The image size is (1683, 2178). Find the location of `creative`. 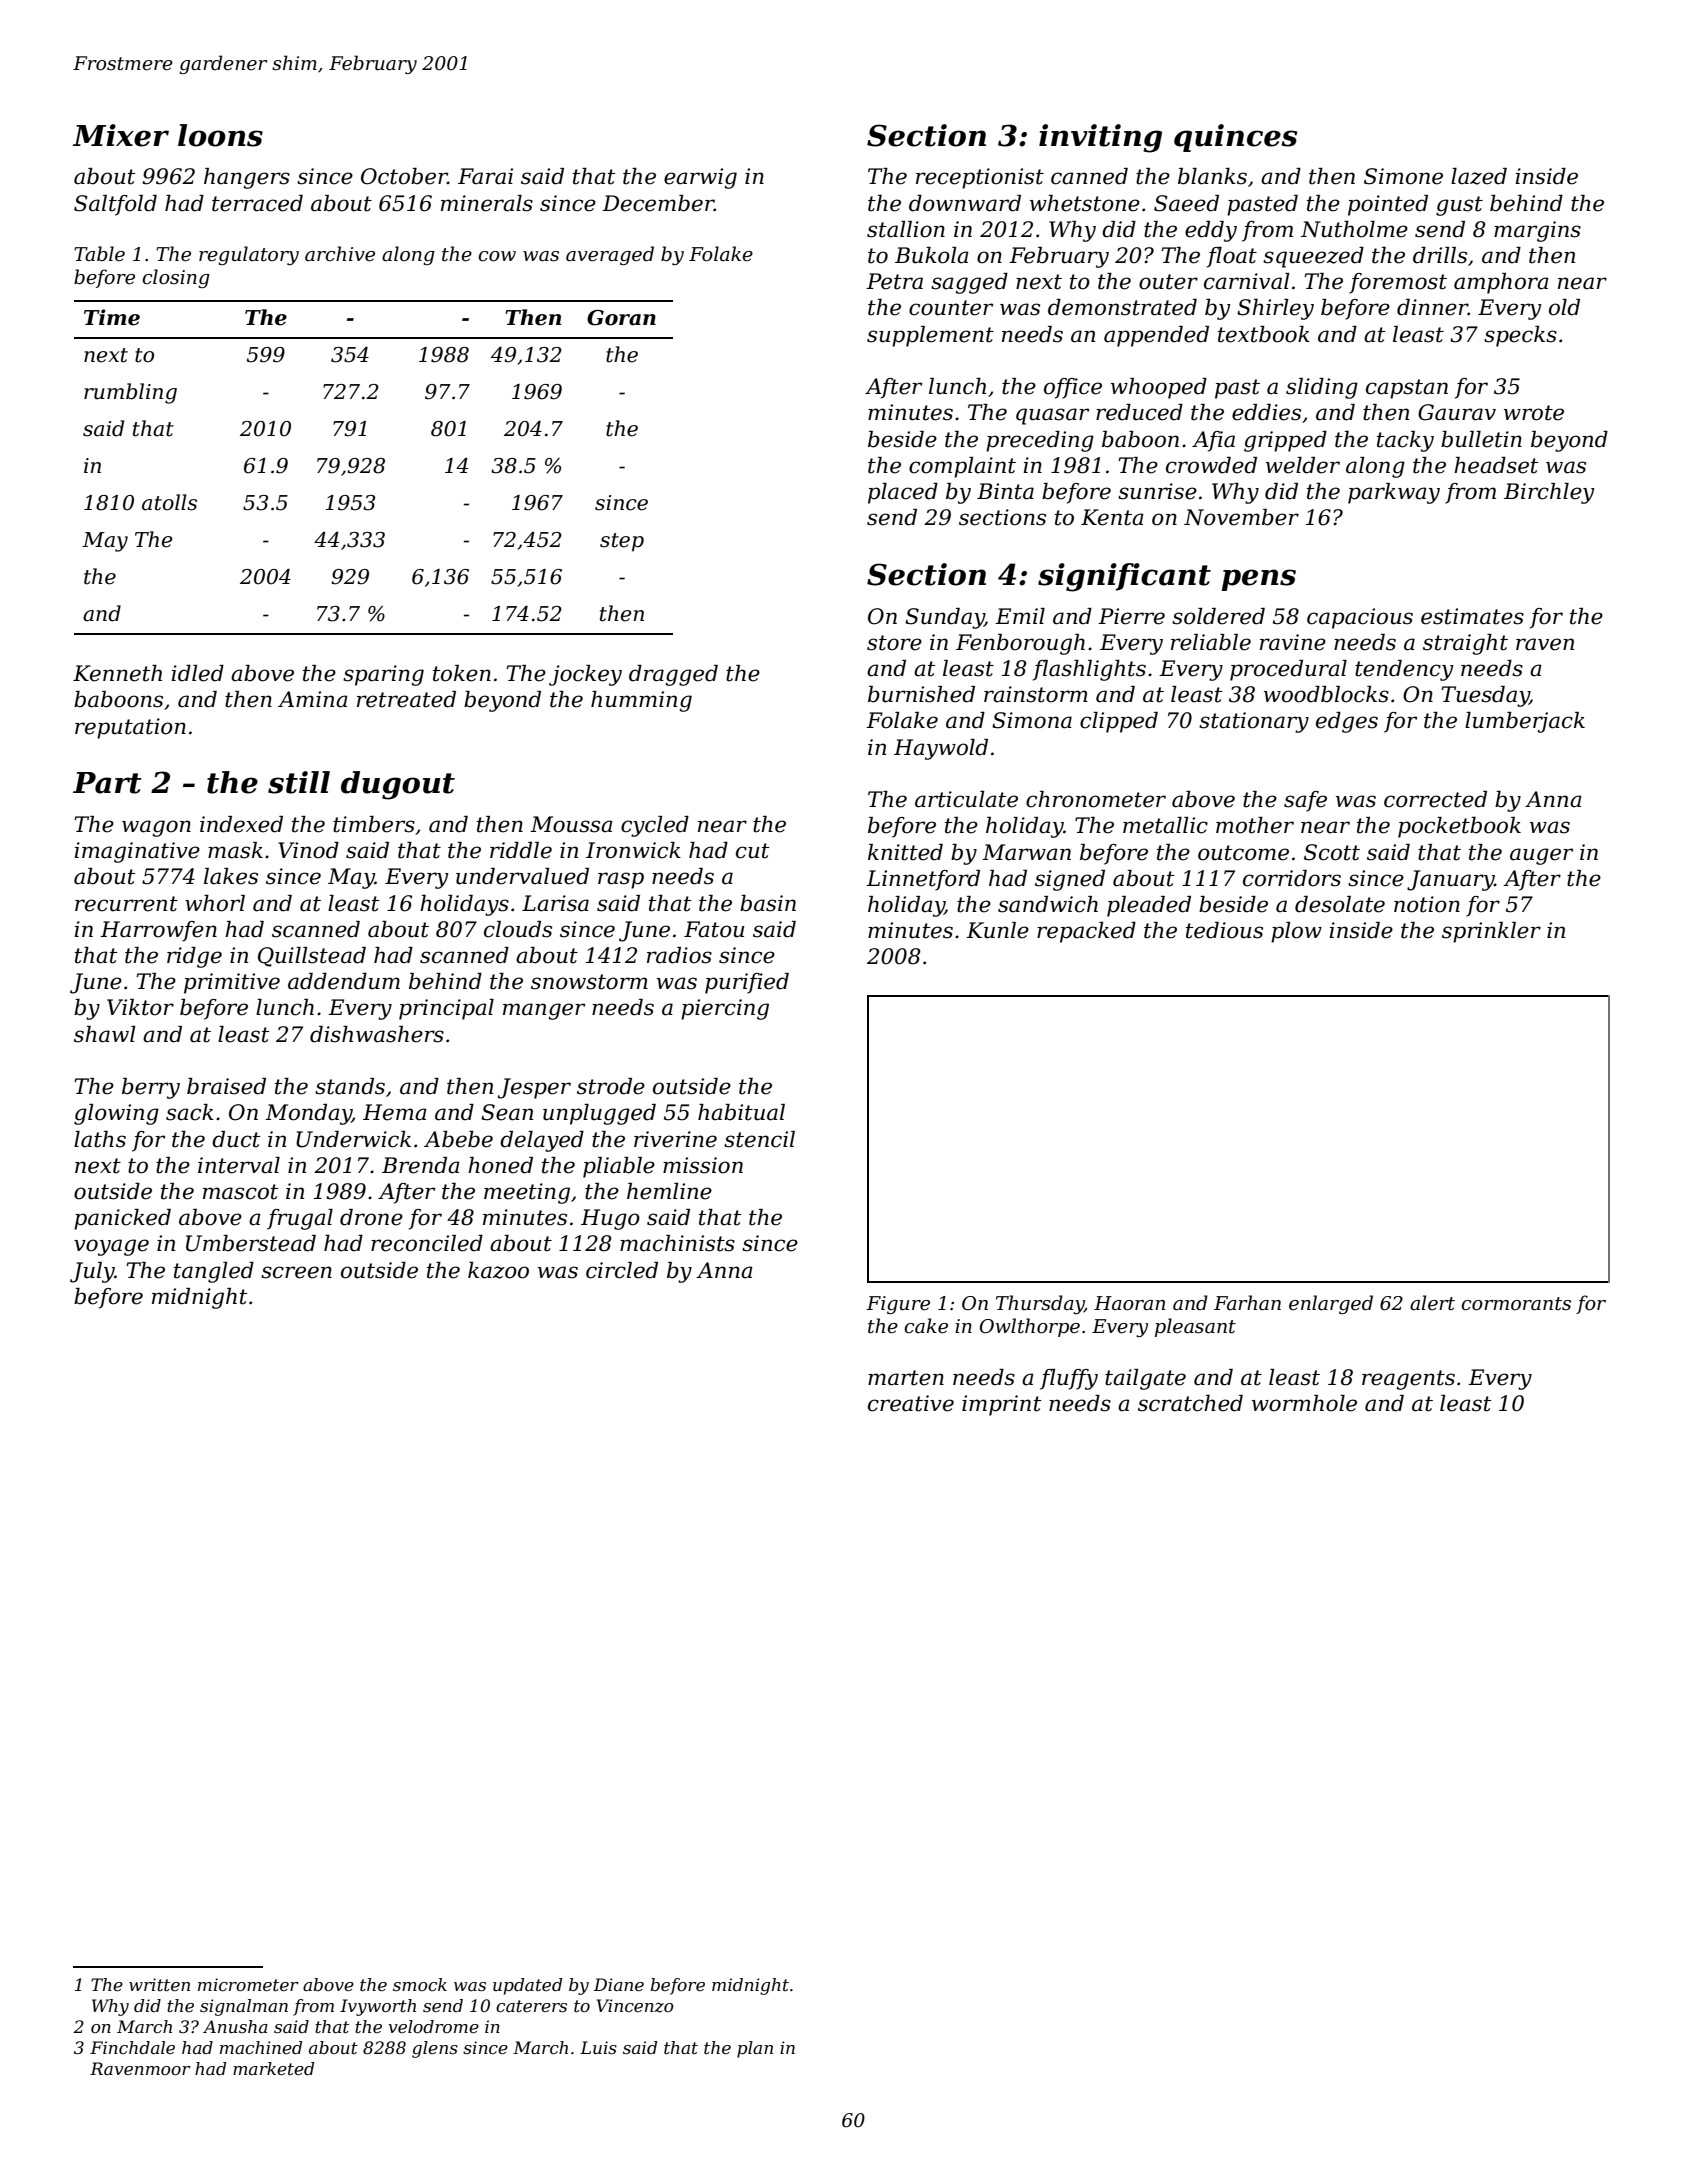

creative is located at coordinates (911, 1403).
